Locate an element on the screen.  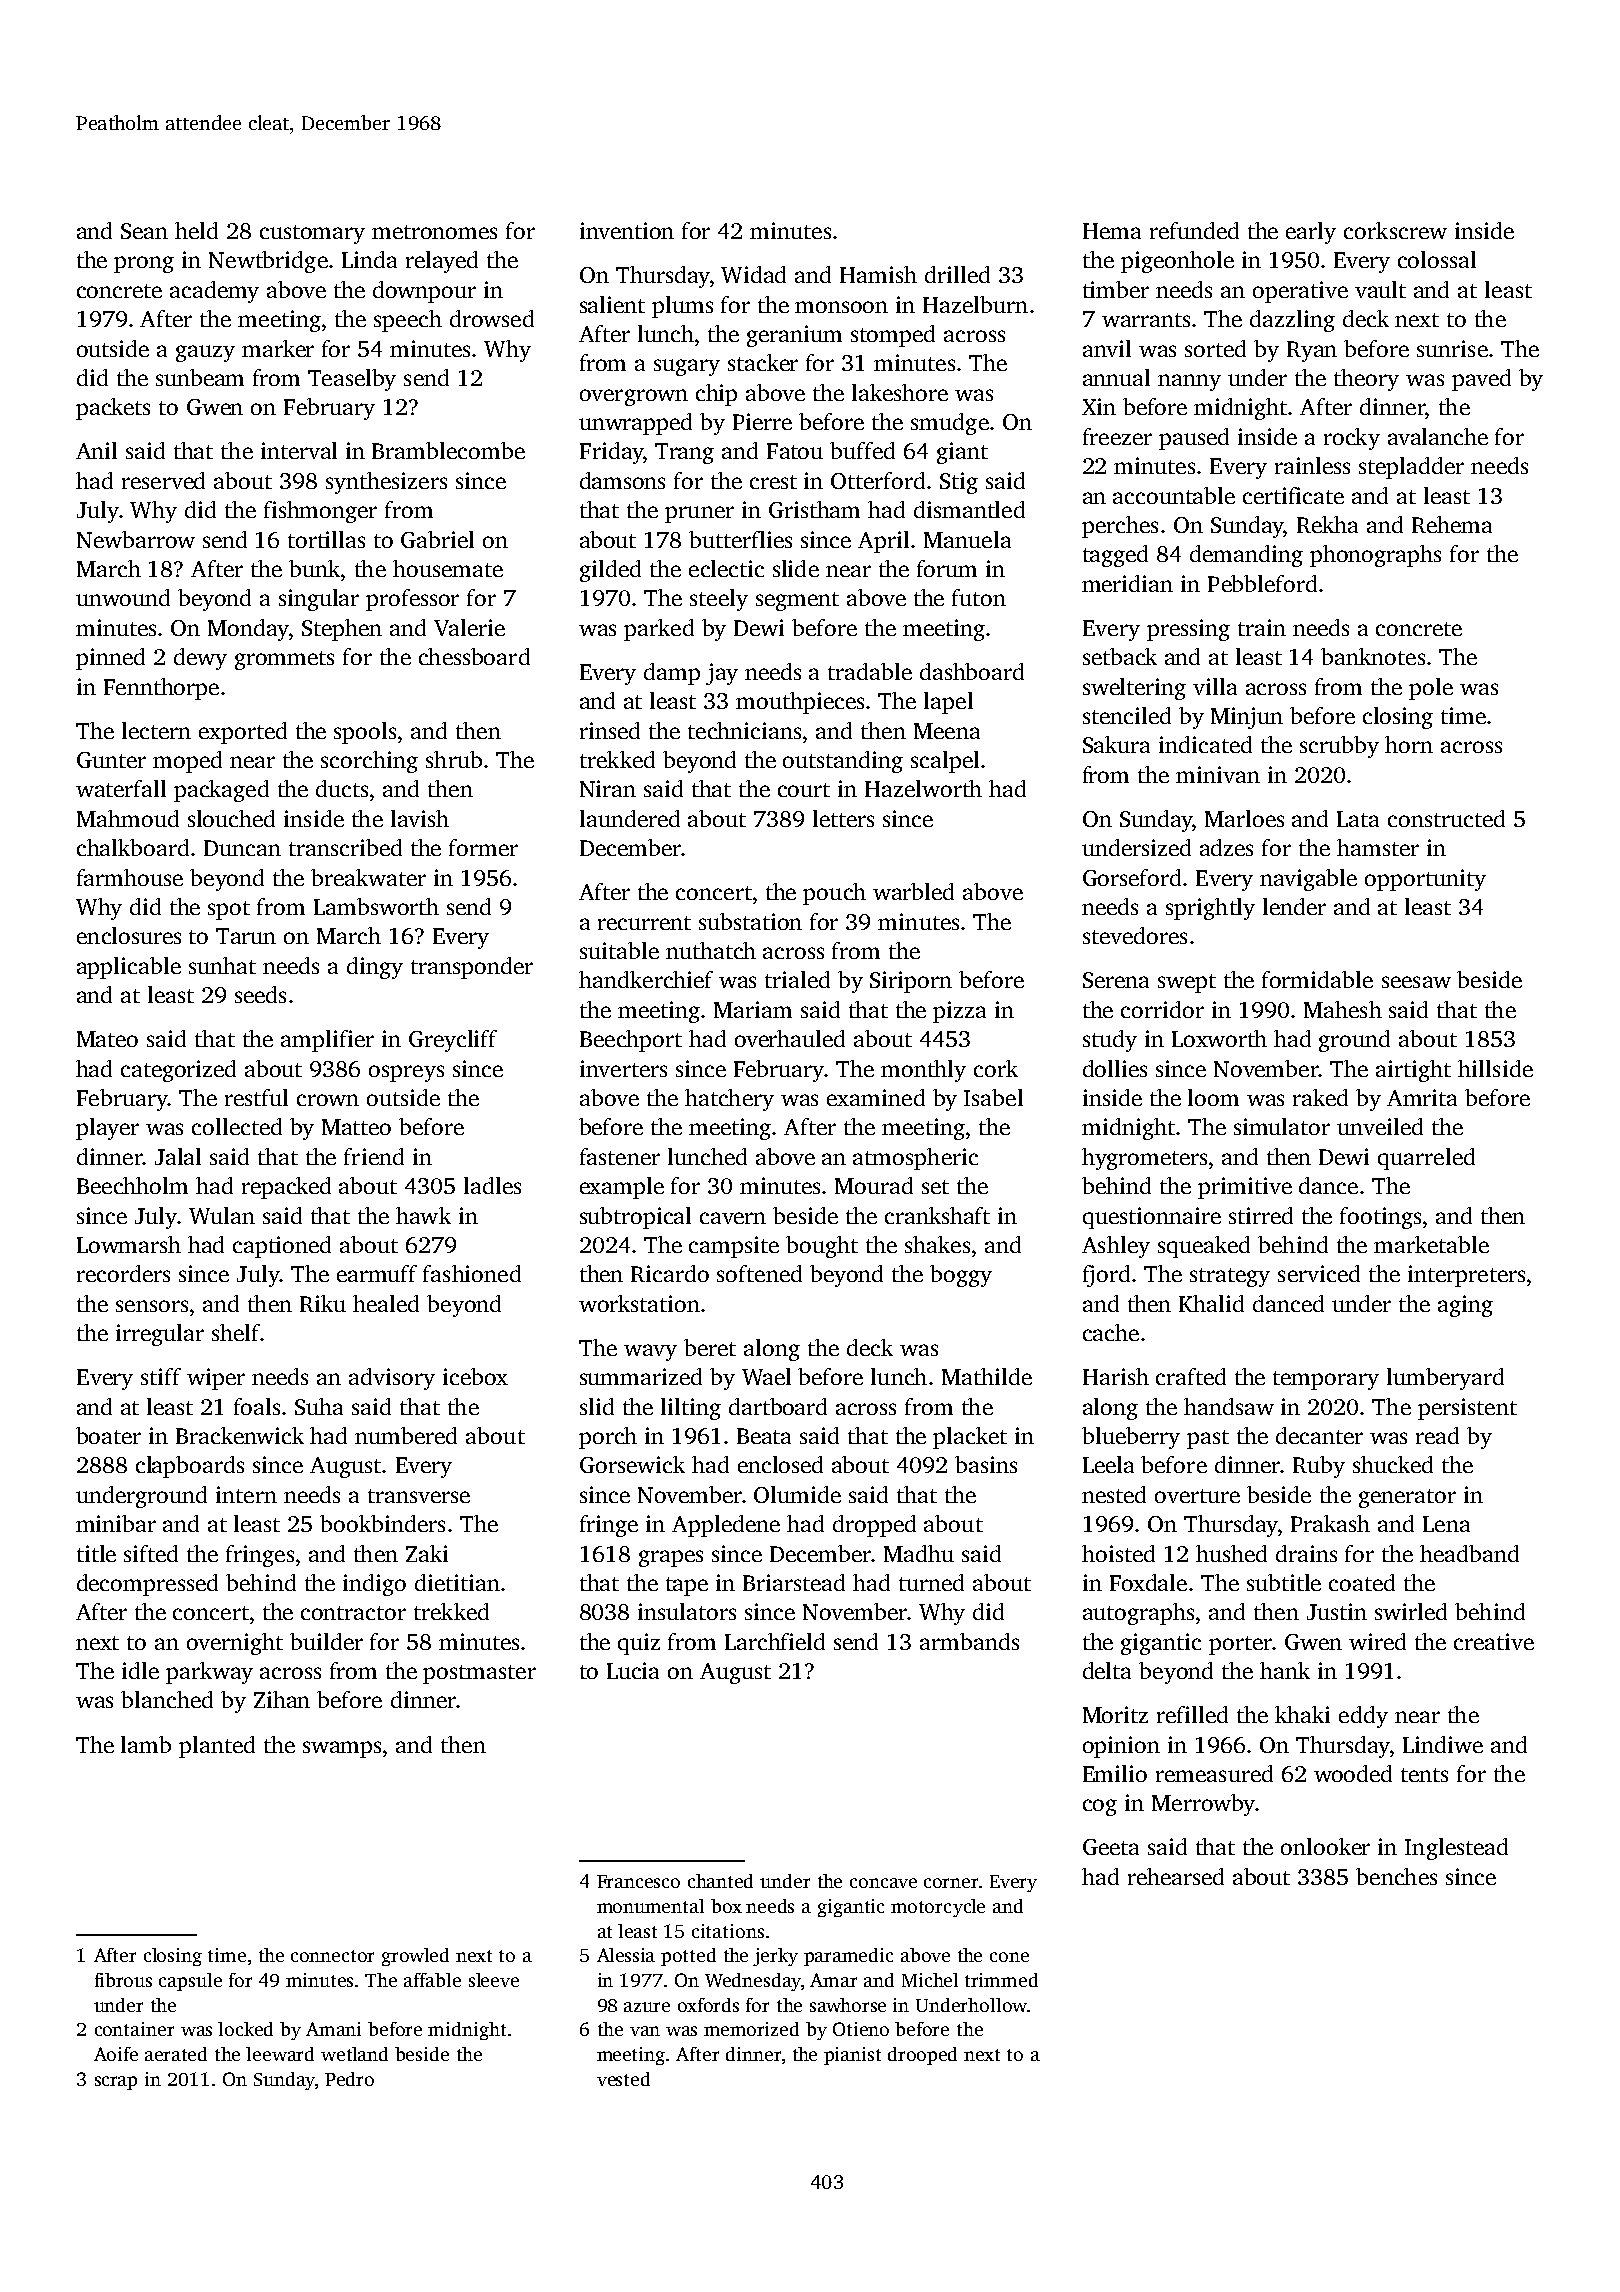
freezer is located at coordinates (1117, 436).
